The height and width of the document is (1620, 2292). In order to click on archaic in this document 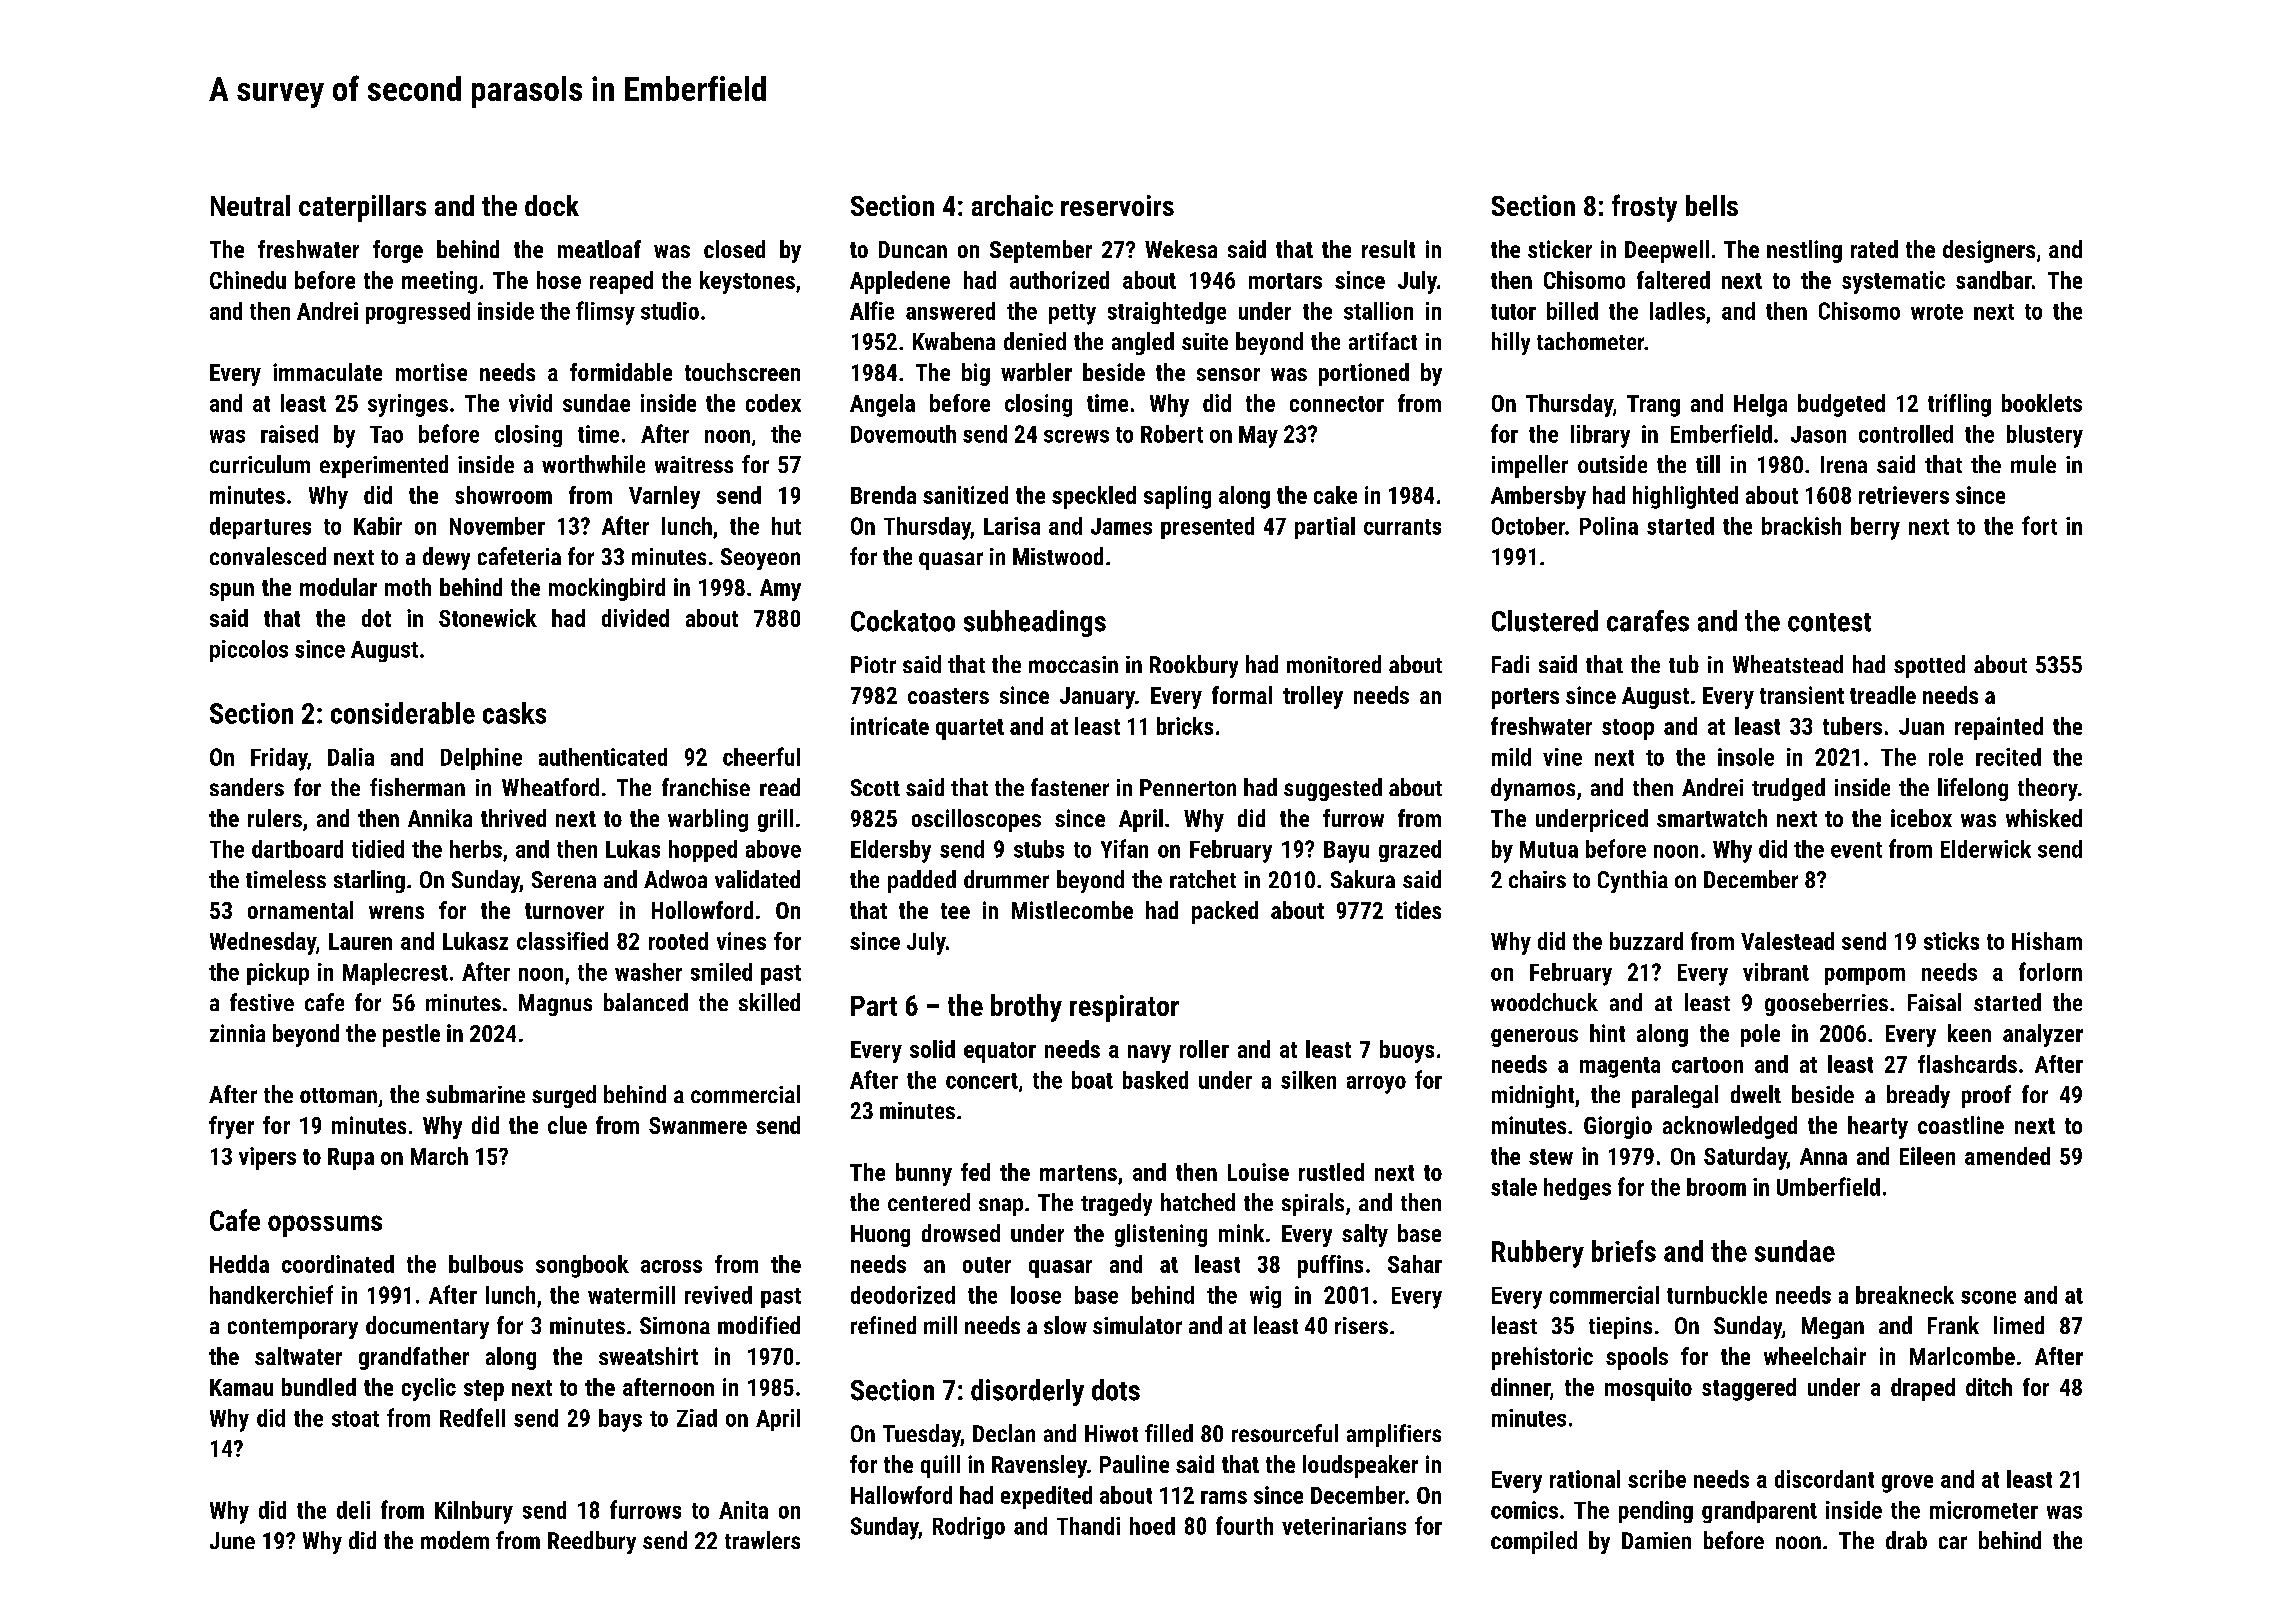, I will do `click(1012, 205)`.
